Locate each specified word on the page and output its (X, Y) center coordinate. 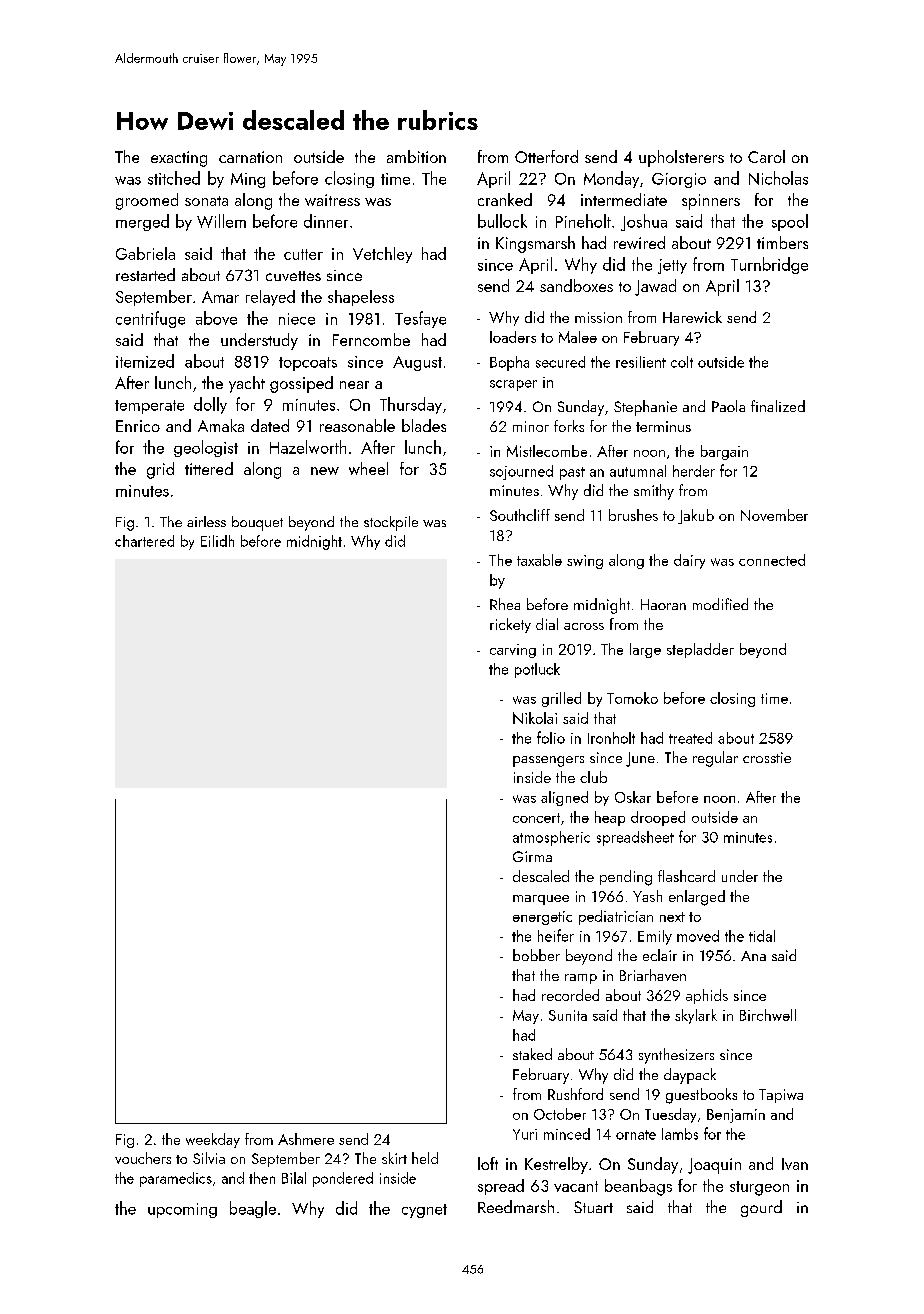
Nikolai (535, 718)
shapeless (361, 298)
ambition (416, 156)
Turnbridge (769, 265)
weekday (213, 1140)
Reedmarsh (516, 1206)
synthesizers (676, 1056)
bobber (536, 955)
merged (142, 222)
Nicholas (778, 178)
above (216, 318)
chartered (144, 541)
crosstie (767, 757)
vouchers (143, 1158)
